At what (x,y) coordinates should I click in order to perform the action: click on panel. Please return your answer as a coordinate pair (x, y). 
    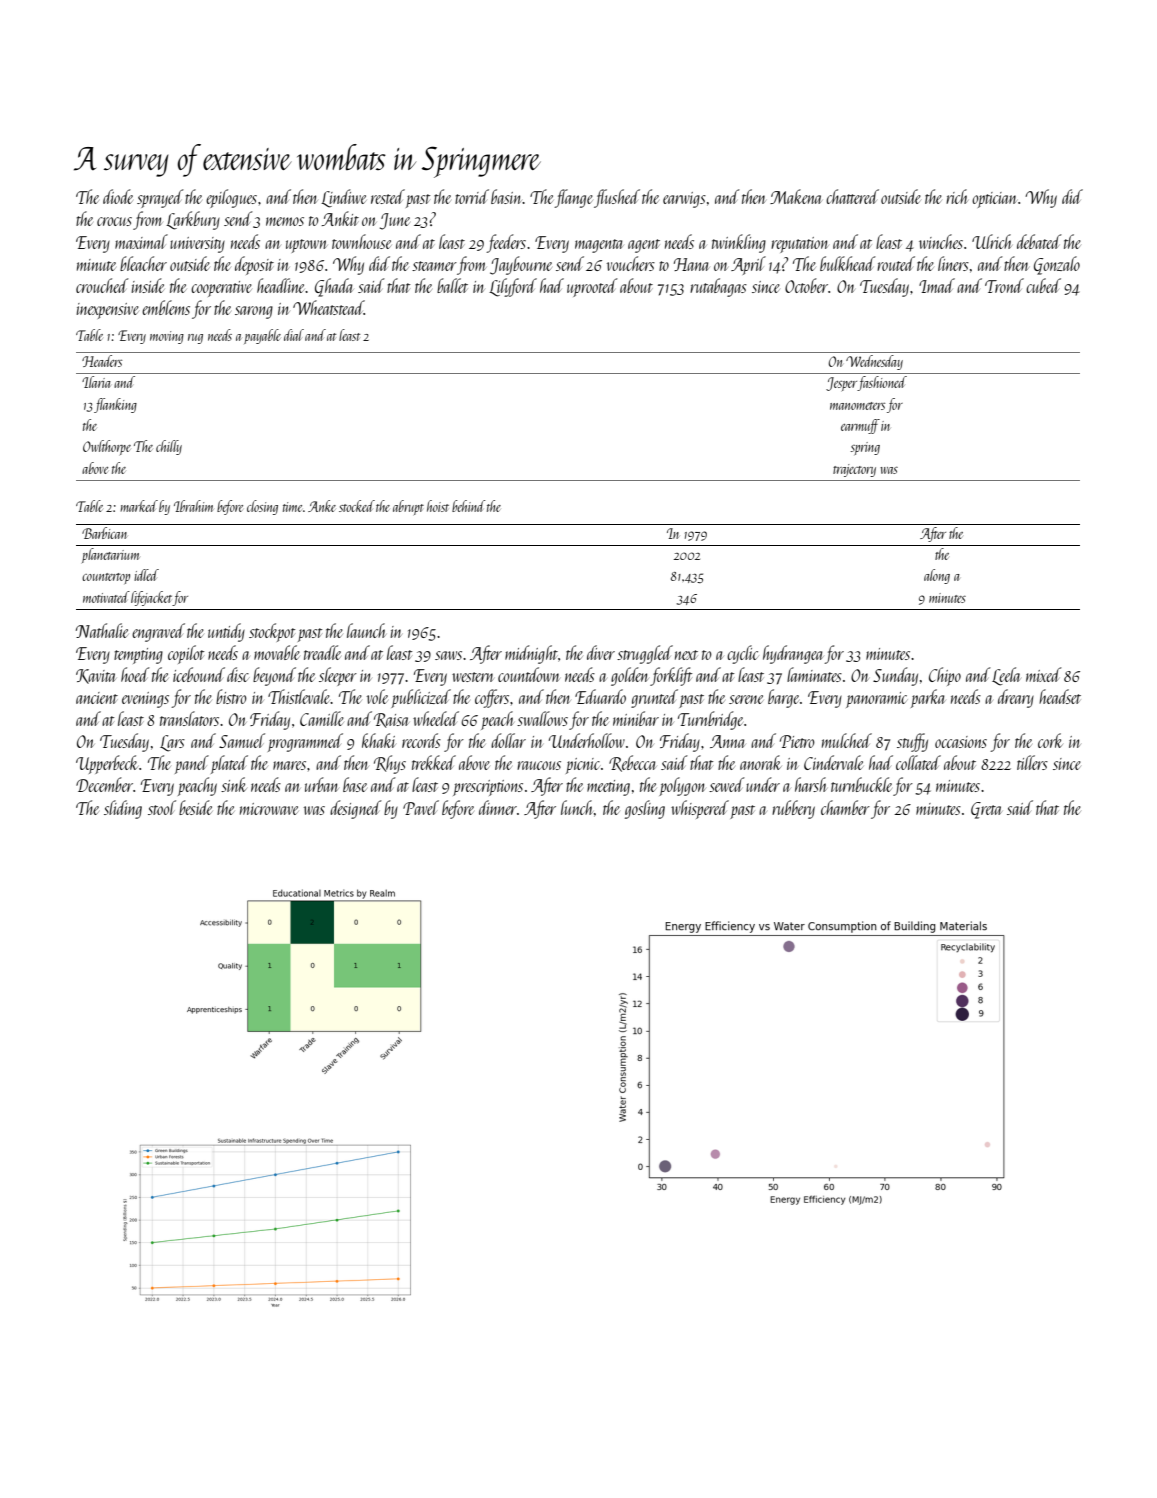
    Looking at the image, I should click on (192, 764).
